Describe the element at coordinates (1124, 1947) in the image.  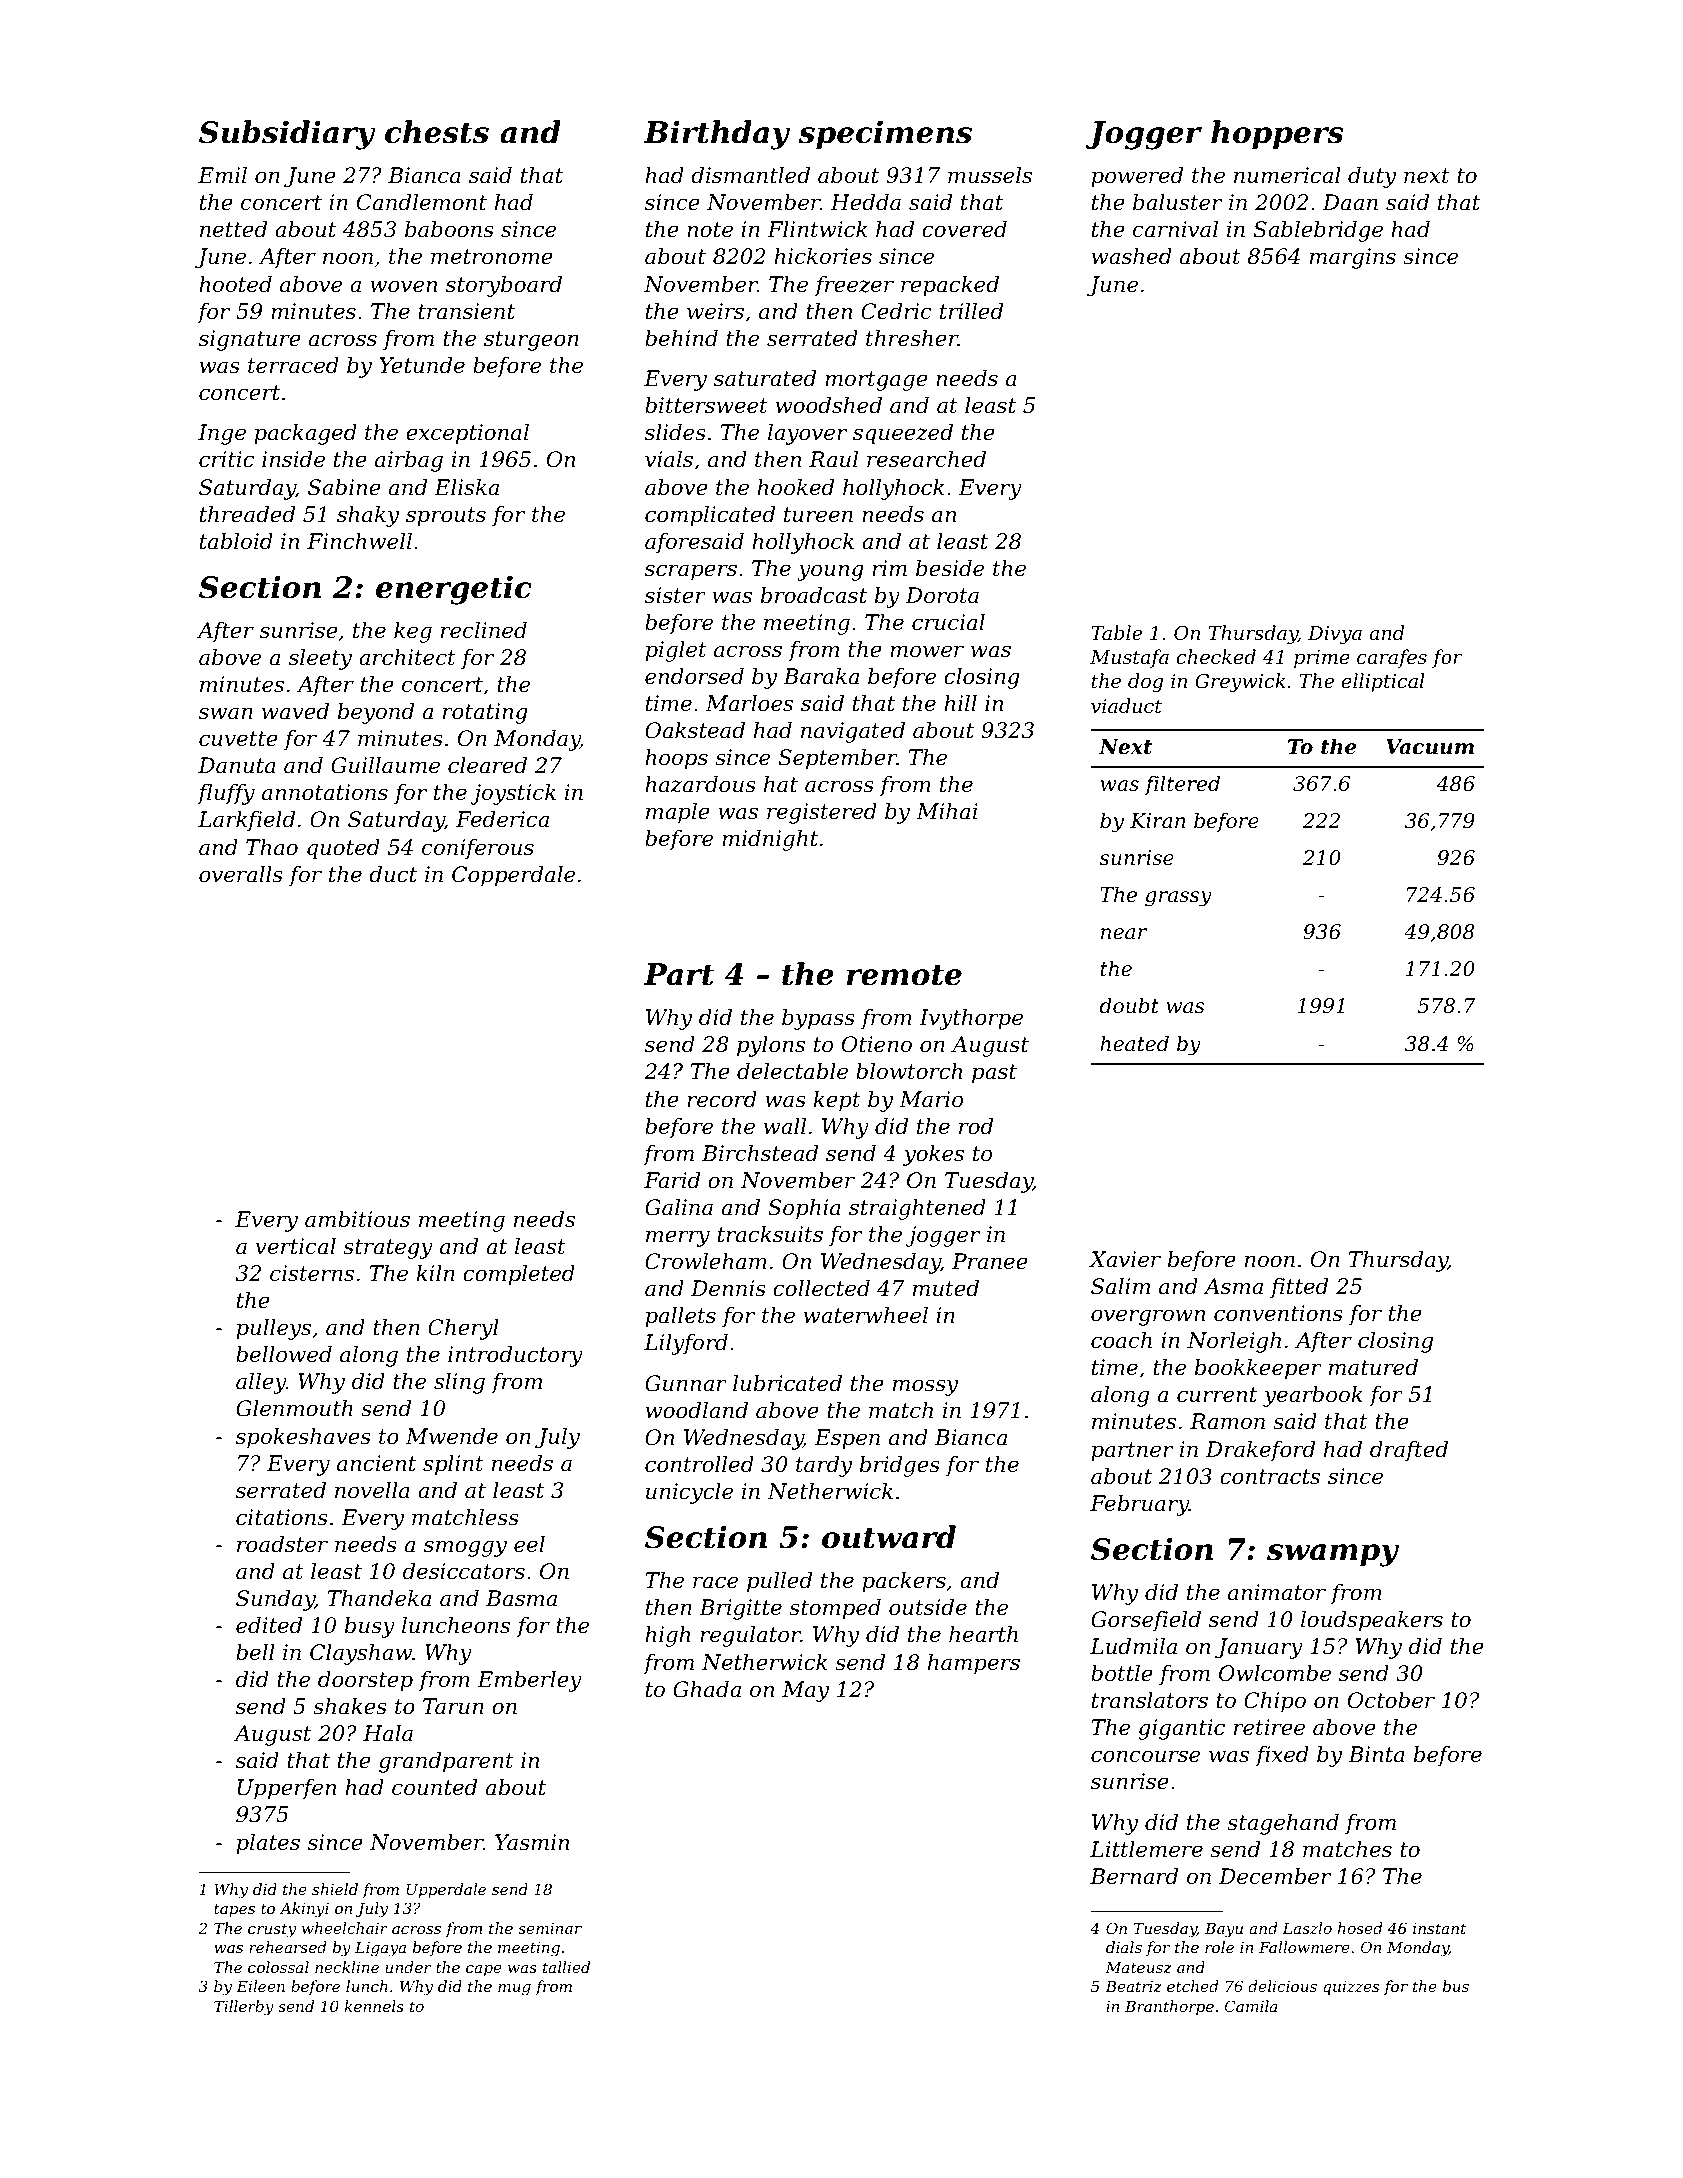
I see `dials` at that location.
